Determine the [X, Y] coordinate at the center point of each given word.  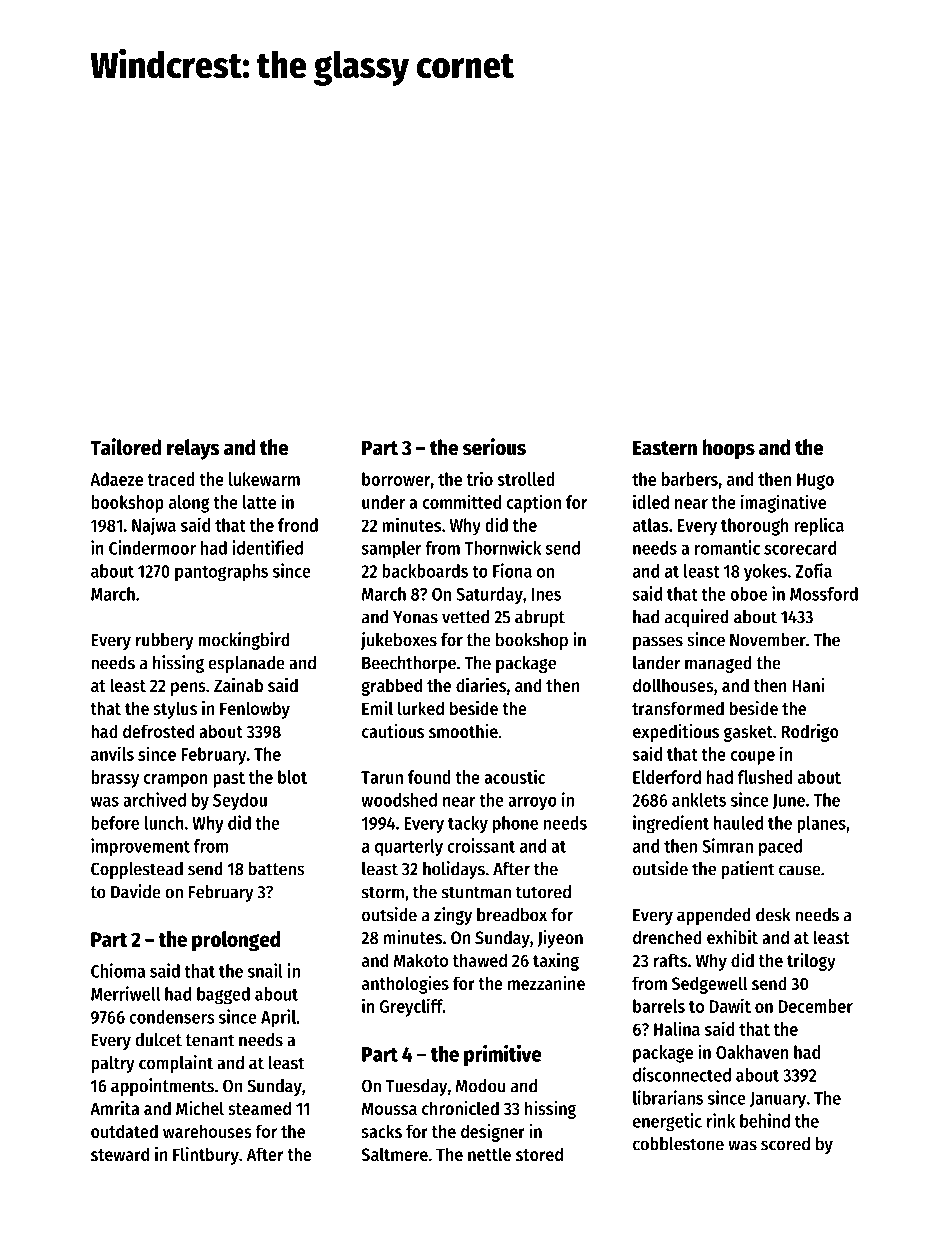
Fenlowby [255, 710]
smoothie [463, 731]
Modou [480, 1086]
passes [658, 643]
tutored [543, 892]
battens [277, 869]
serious [494, 447]
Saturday [489, 595]
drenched [667, 937]
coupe [752, 758]
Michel [200, 1108]
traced [171, 479]
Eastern [665, 448]
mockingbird [244, 641]
